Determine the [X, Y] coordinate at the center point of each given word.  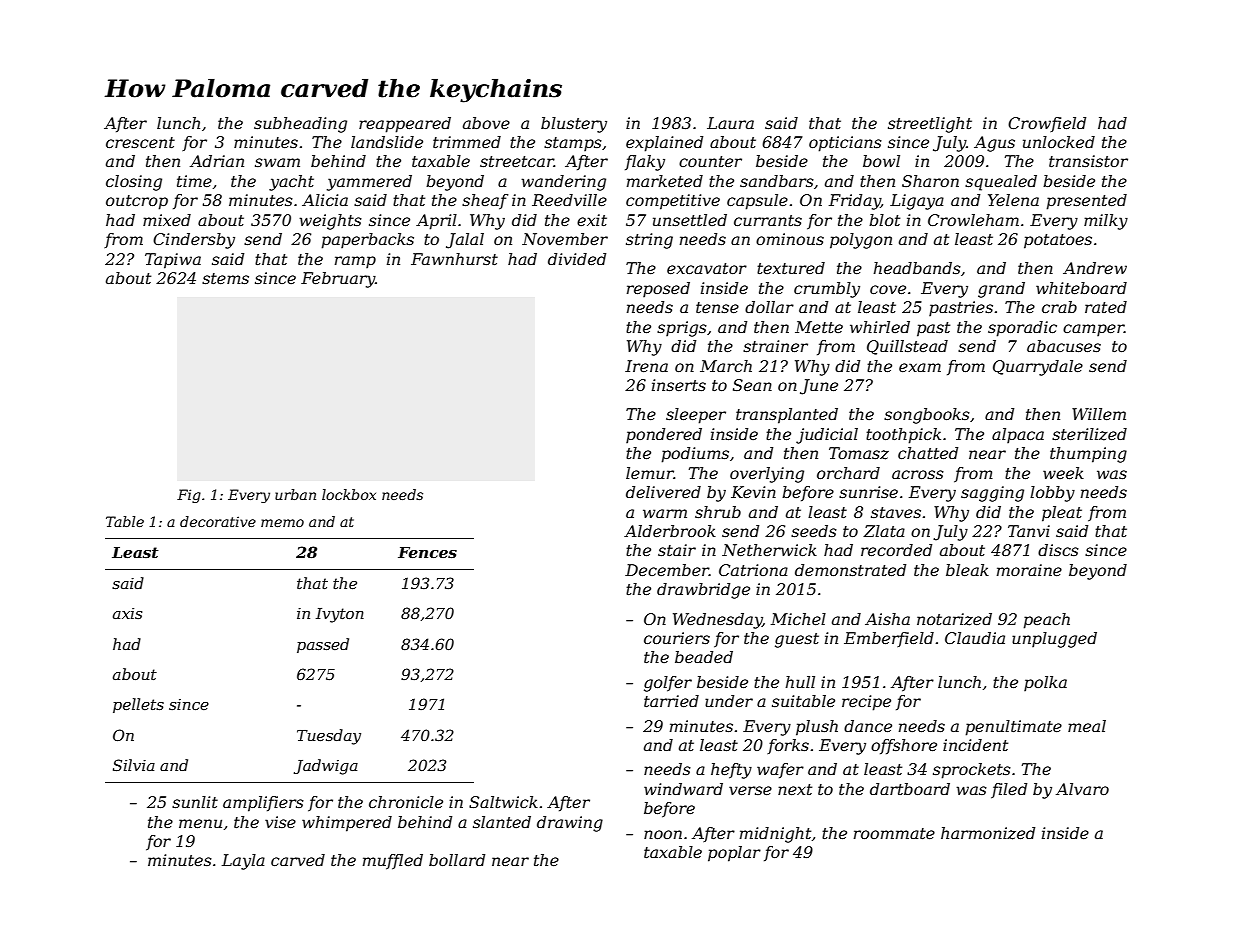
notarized [954, 619]
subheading [300, 125]
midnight [775, 835]
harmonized [988, 833]
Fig [189, 496]
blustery [574, 125]
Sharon [930, 181]
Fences [427, 552]
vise [280, 822]
